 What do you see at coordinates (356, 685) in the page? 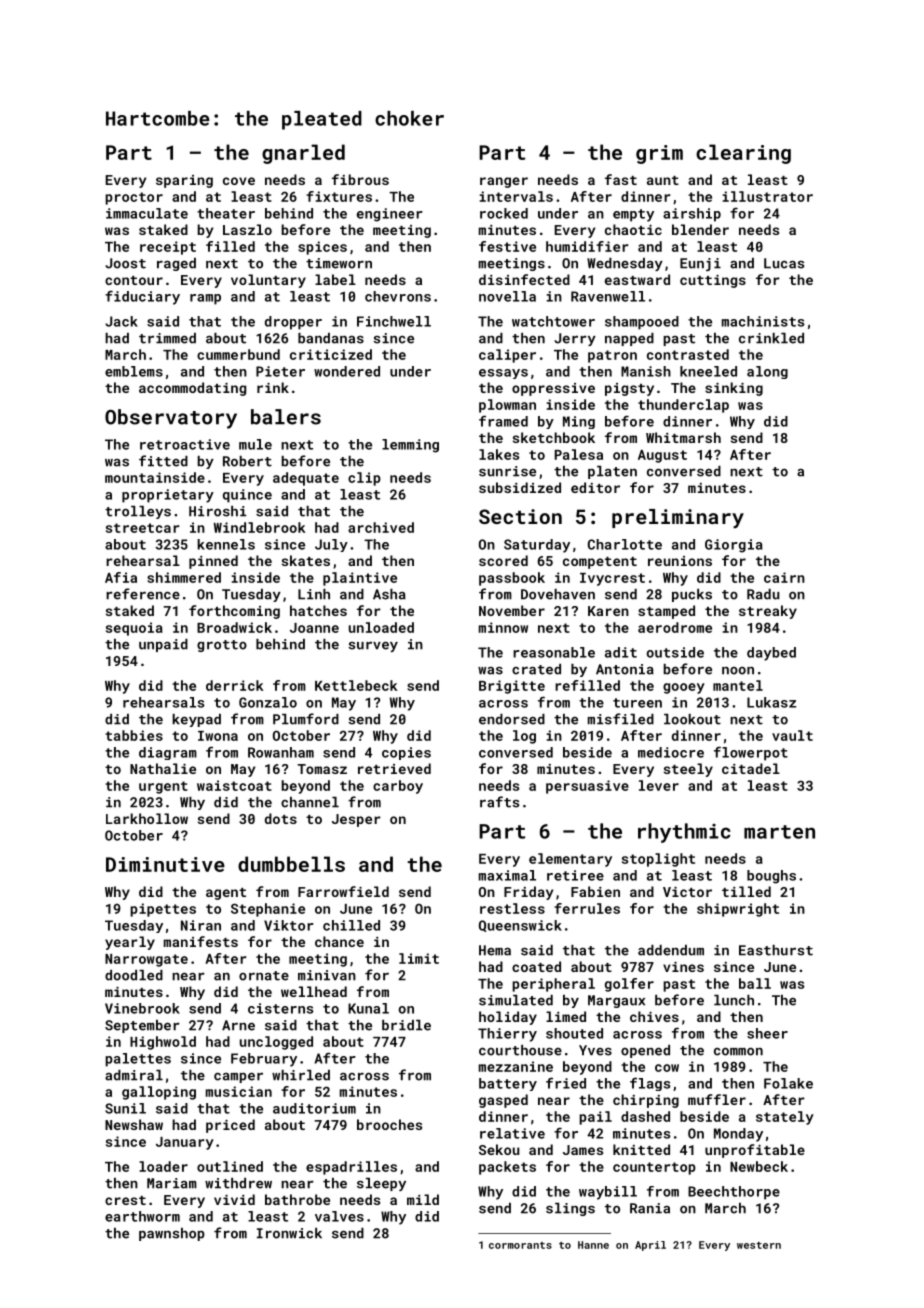
I see `Kettlebeck` at bounding box center [356, 685].
